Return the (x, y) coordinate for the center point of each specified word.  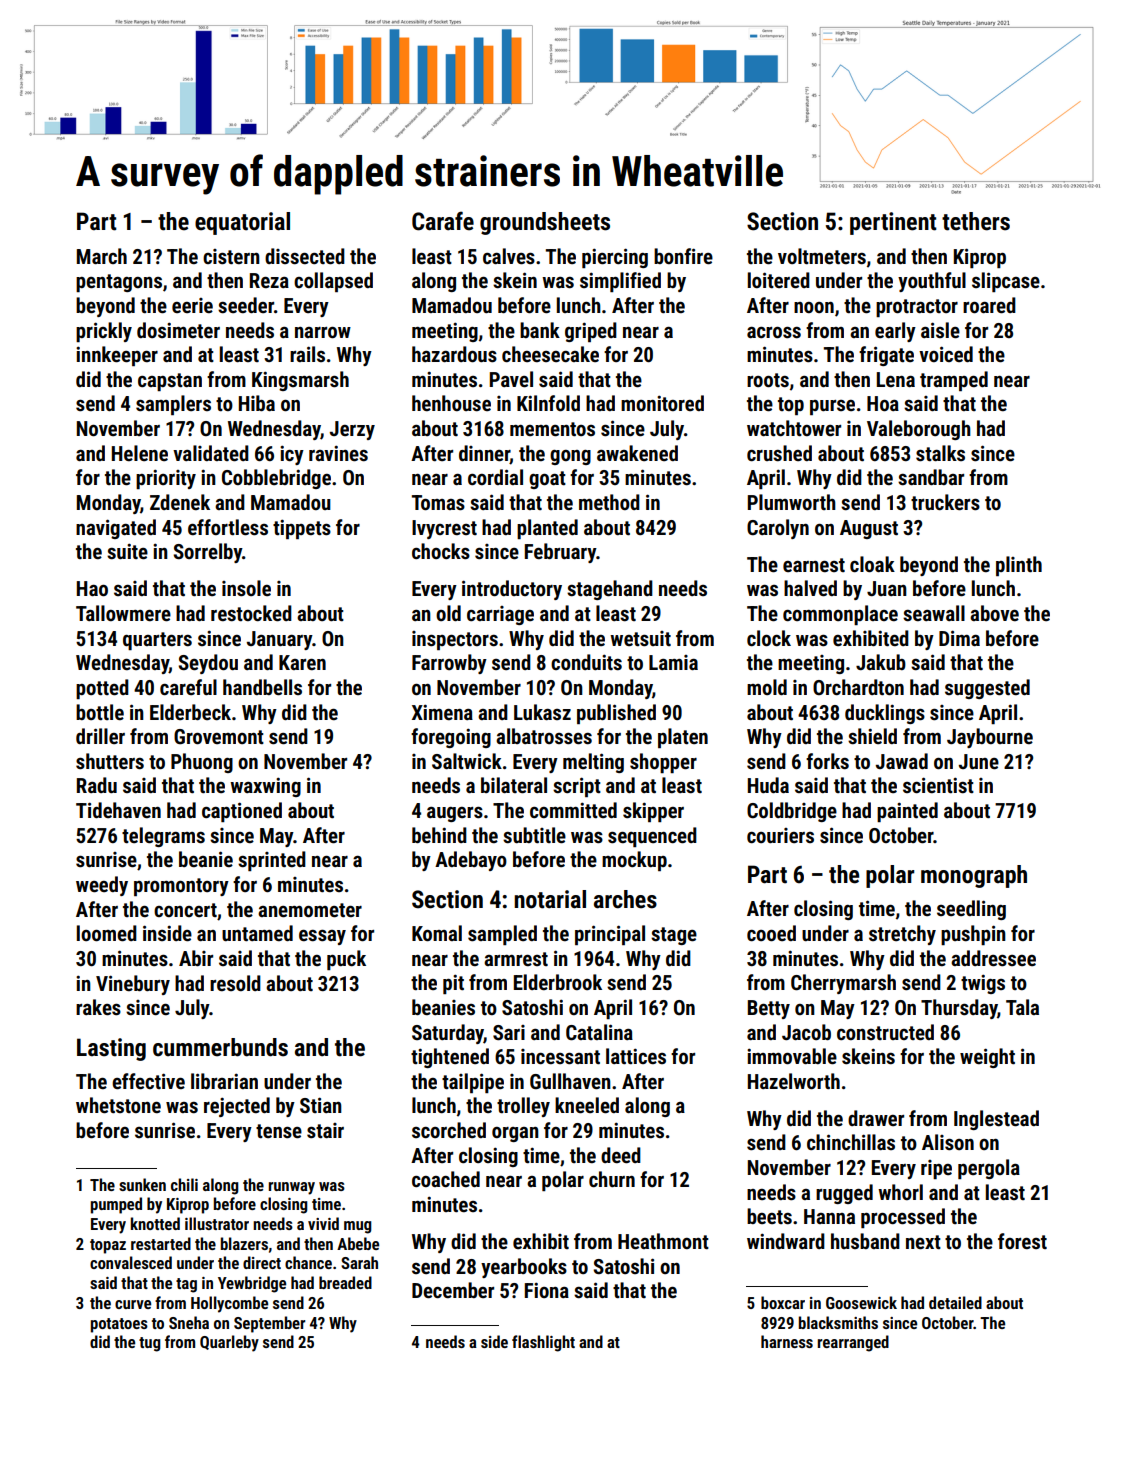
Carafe (443, 221)
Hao (92, 589)
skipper (653, 812)
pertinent (893, 223)
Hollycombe (229, 1304)
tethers (976, 221)
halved (810, 588)
